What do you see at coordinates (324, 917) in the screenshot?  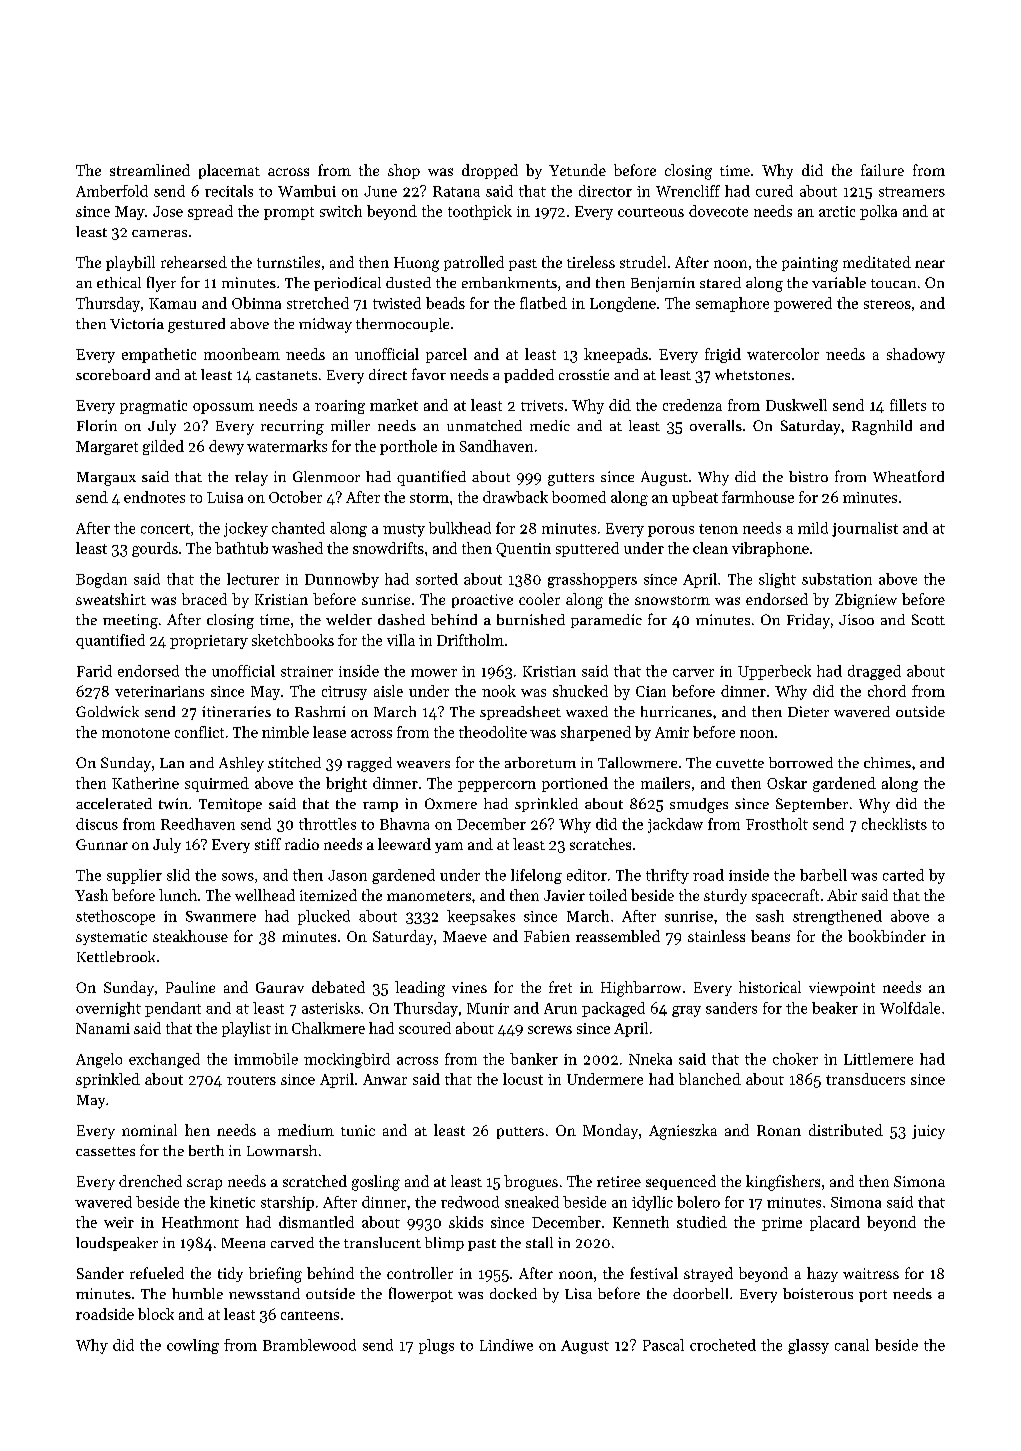 I see `plucked` at bounding box center [324, 917].
